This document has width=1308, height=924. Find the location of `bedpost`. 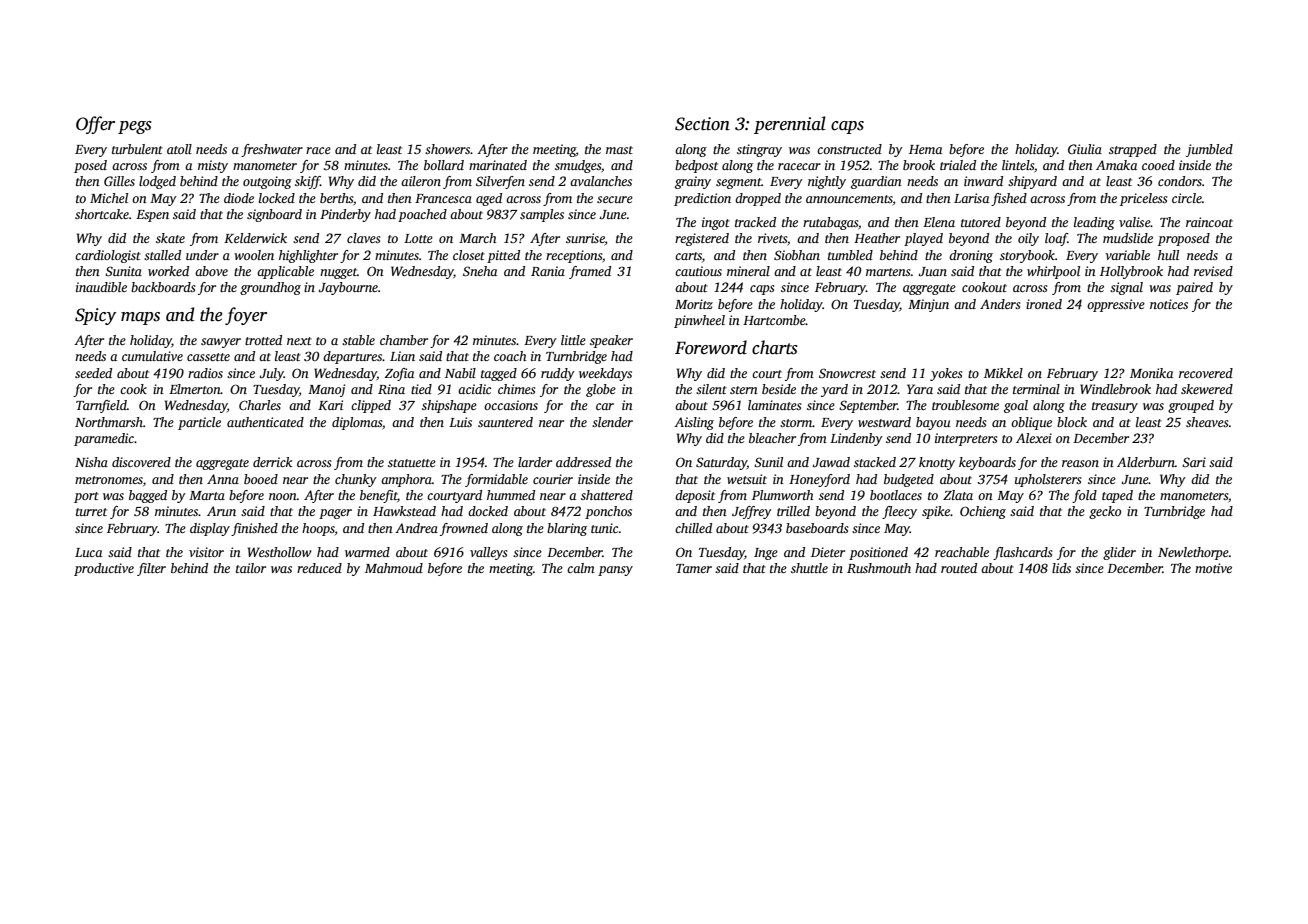

bedpost is located at coordinates (696, 166).
